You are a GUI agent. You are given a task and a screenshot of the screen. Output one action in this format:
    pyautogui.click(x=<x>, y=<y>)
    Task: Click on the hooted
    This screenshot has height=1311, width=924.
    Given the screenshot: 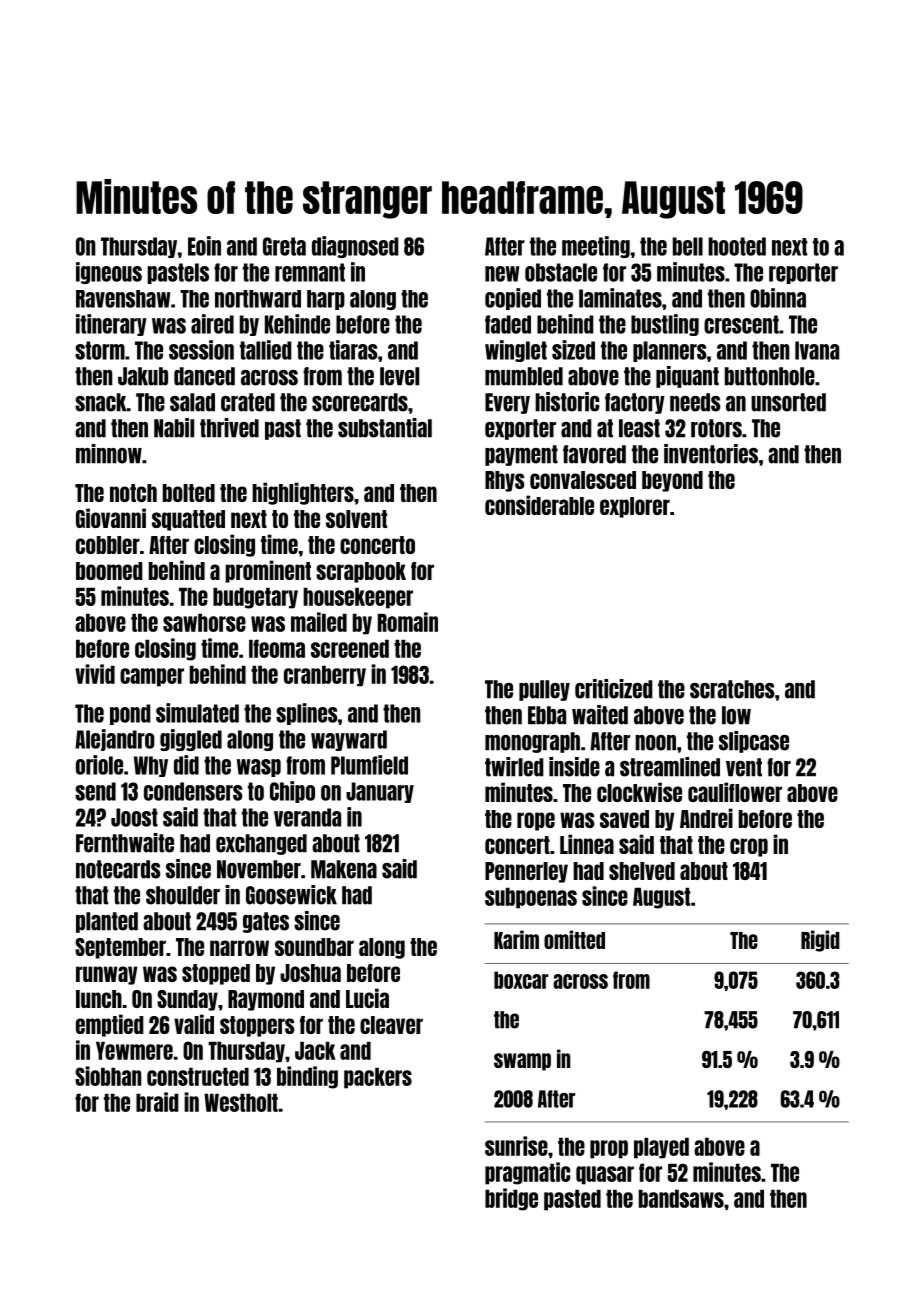 What is the action you would take?
    pyautogui.click(x=737, y=246)
